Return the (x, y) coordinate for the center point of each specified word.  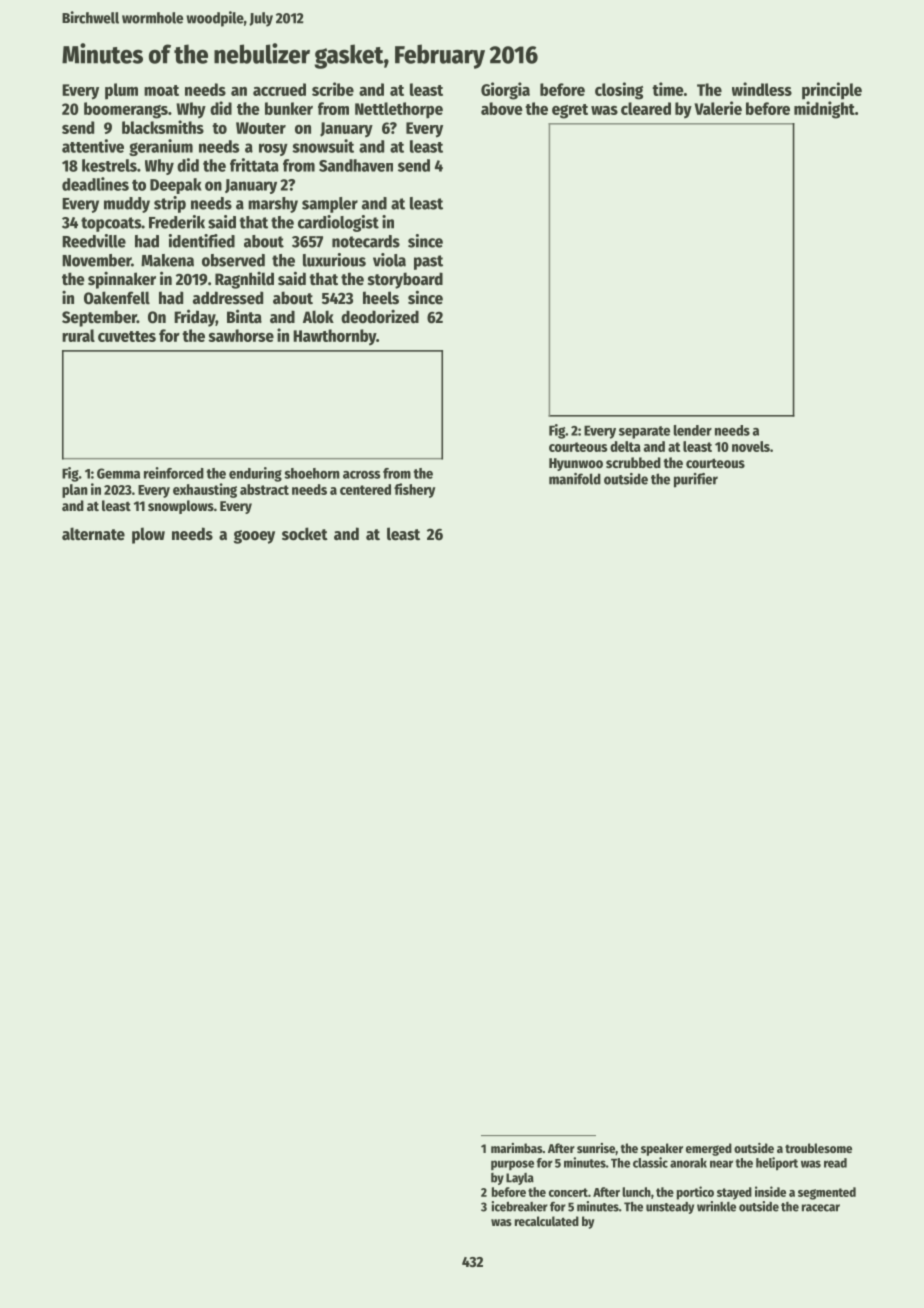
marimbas (517, 1148)
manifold (575, 479)
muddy (127, 205)
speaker (662, 1149)
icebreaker (519, 1206)
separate (644, 432)
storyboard (405, 280)
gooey (254, 537)
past (428, 262)
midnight (824, 110)
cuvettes (127, 336)
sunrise (596, 1148)
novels (751, 446)
